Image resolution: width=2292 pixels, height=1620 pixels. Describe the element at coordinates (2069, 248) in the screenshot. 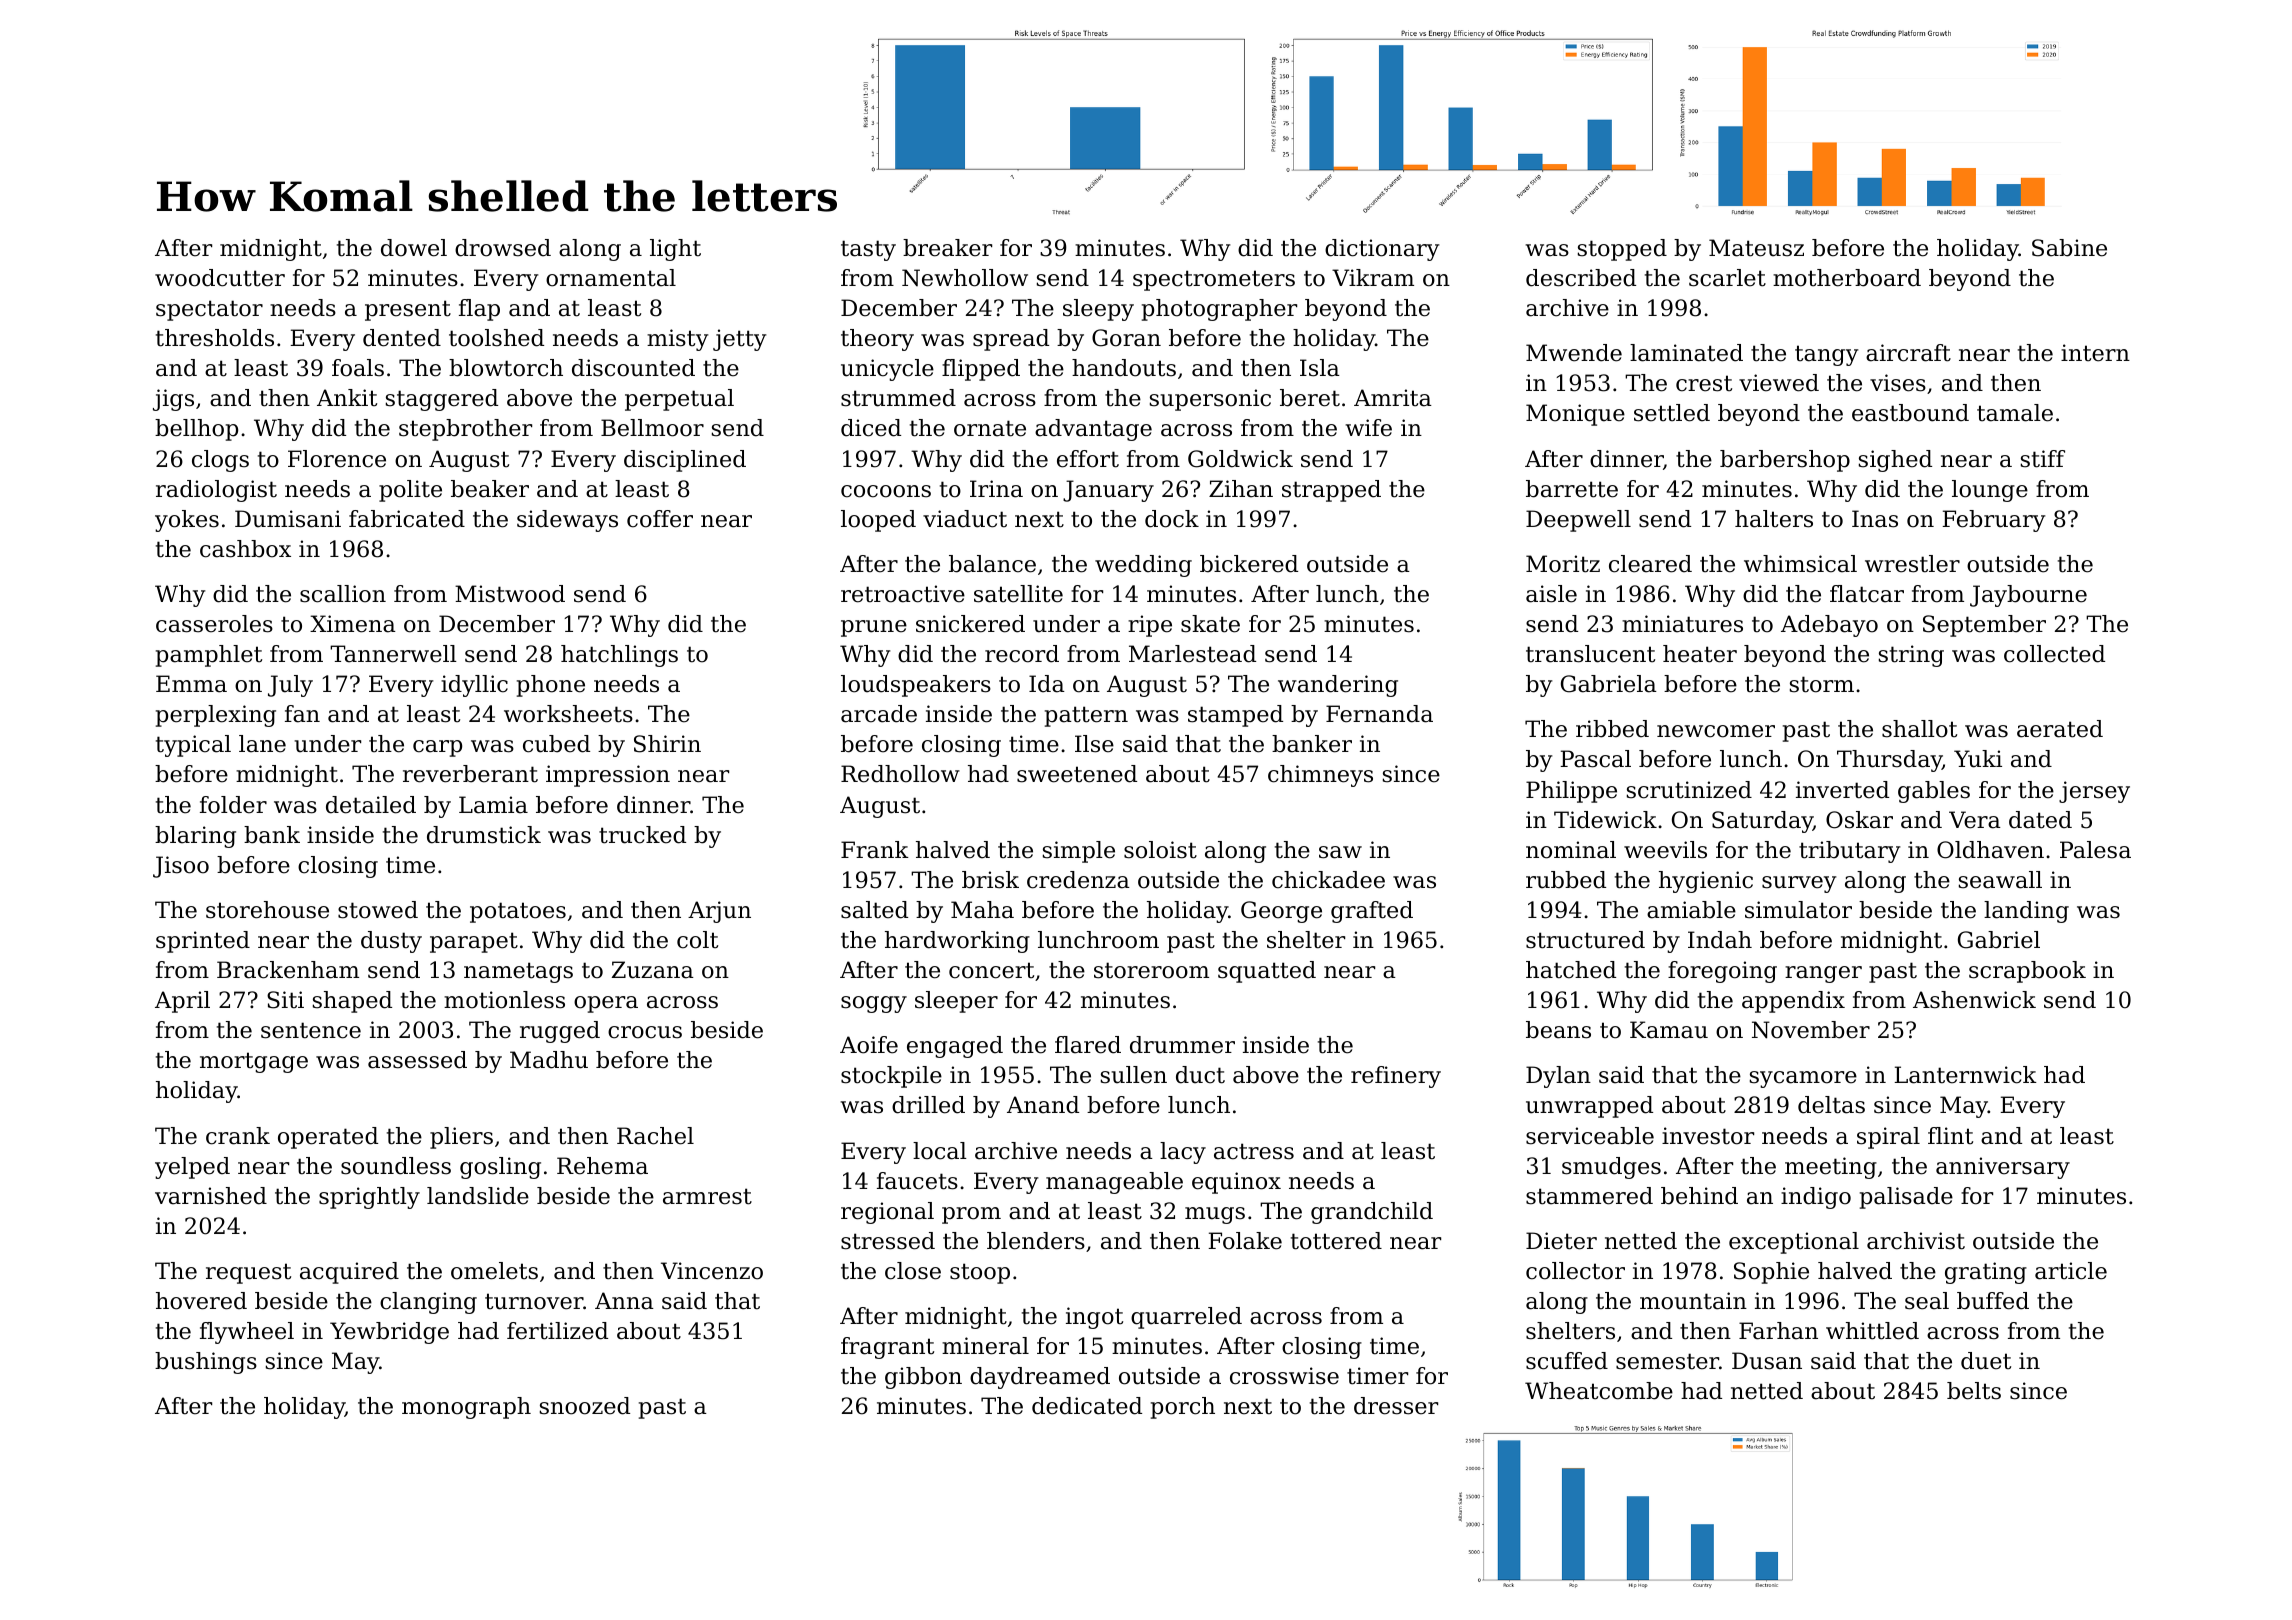

I see `Sabine` at that location.
